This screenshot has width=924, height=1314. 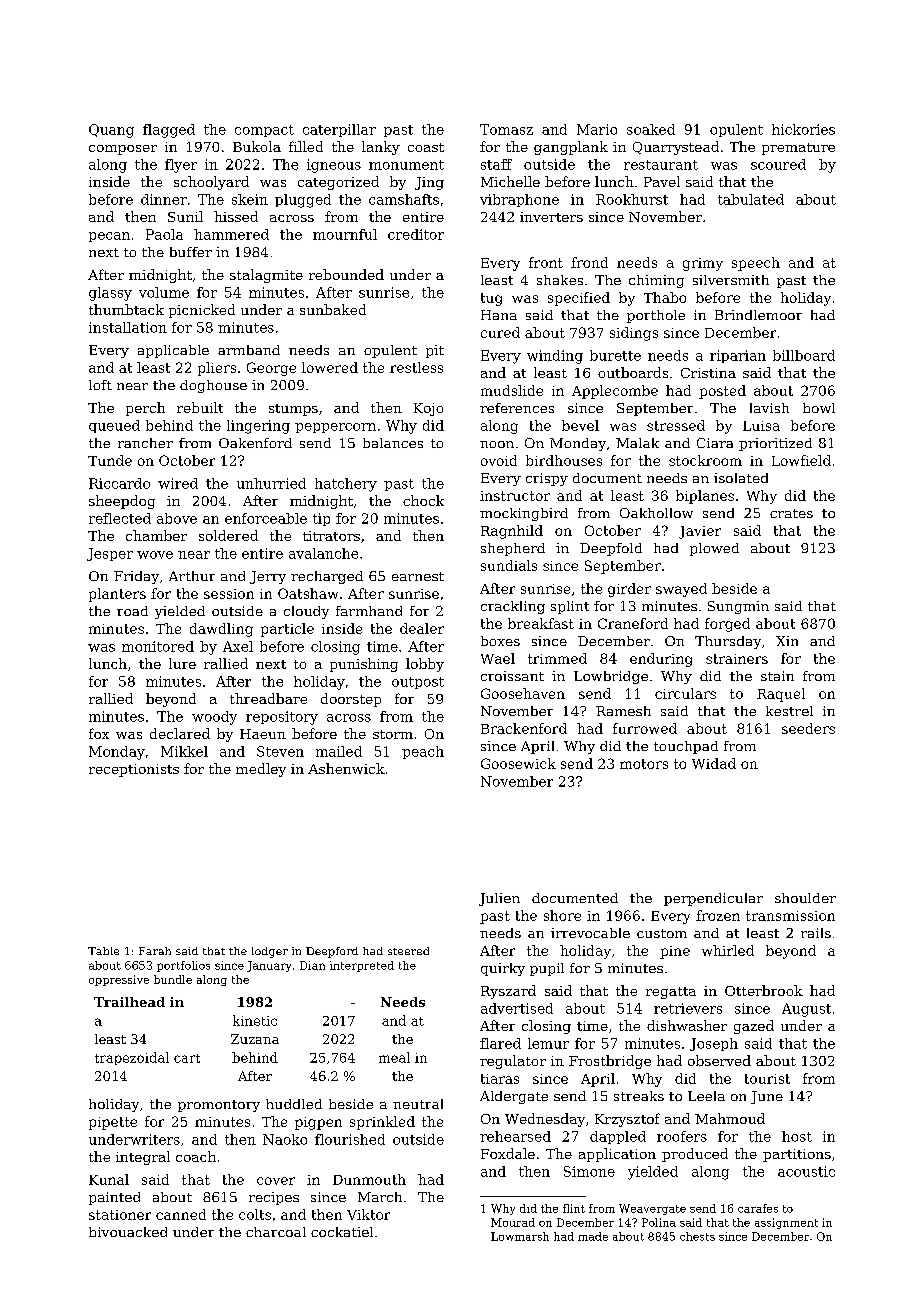 I want to click on seeders, so click(x=808, y=728).
